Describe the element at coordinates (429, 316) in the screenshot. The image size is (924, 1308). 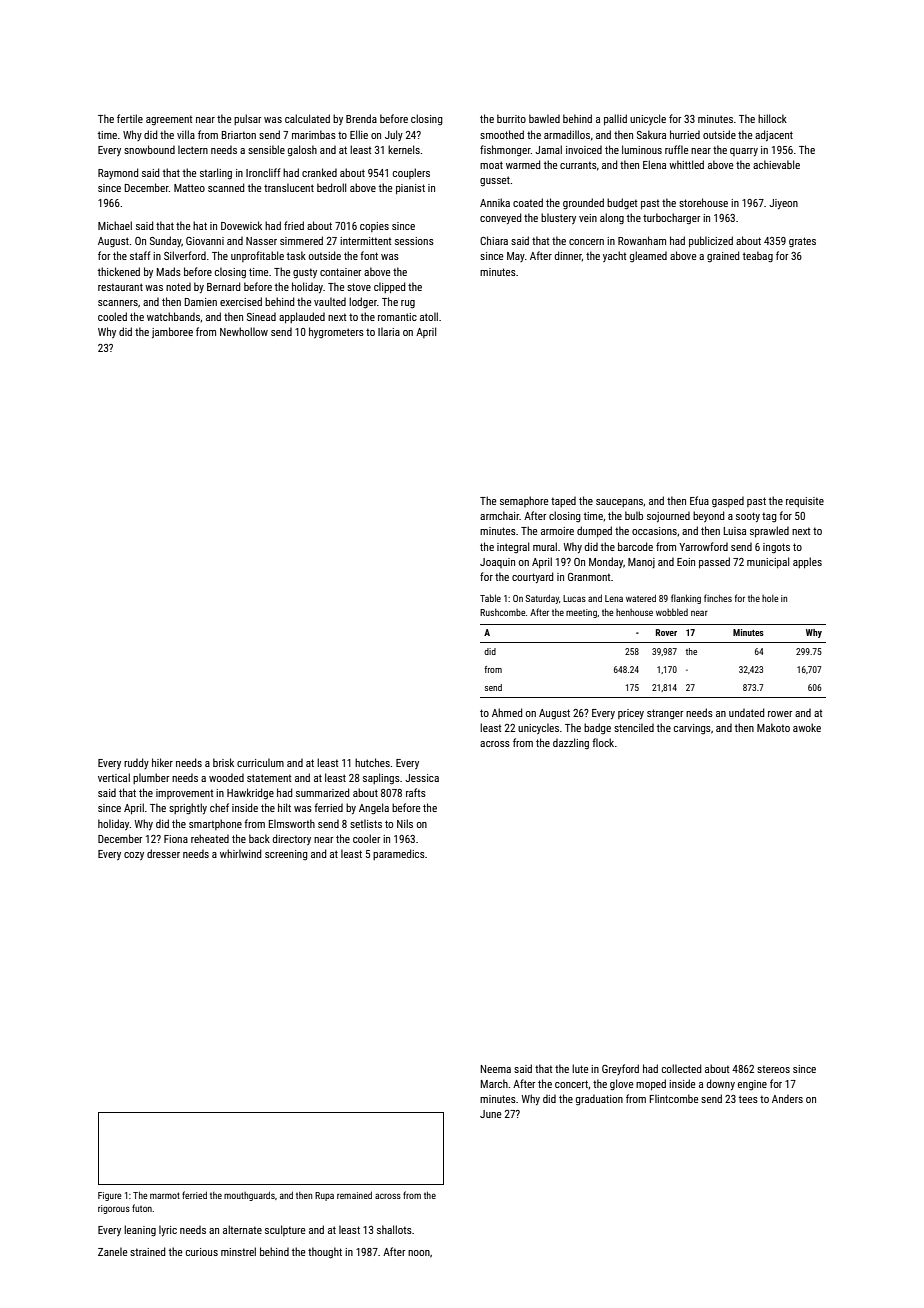
I see `atoll` at that location.
